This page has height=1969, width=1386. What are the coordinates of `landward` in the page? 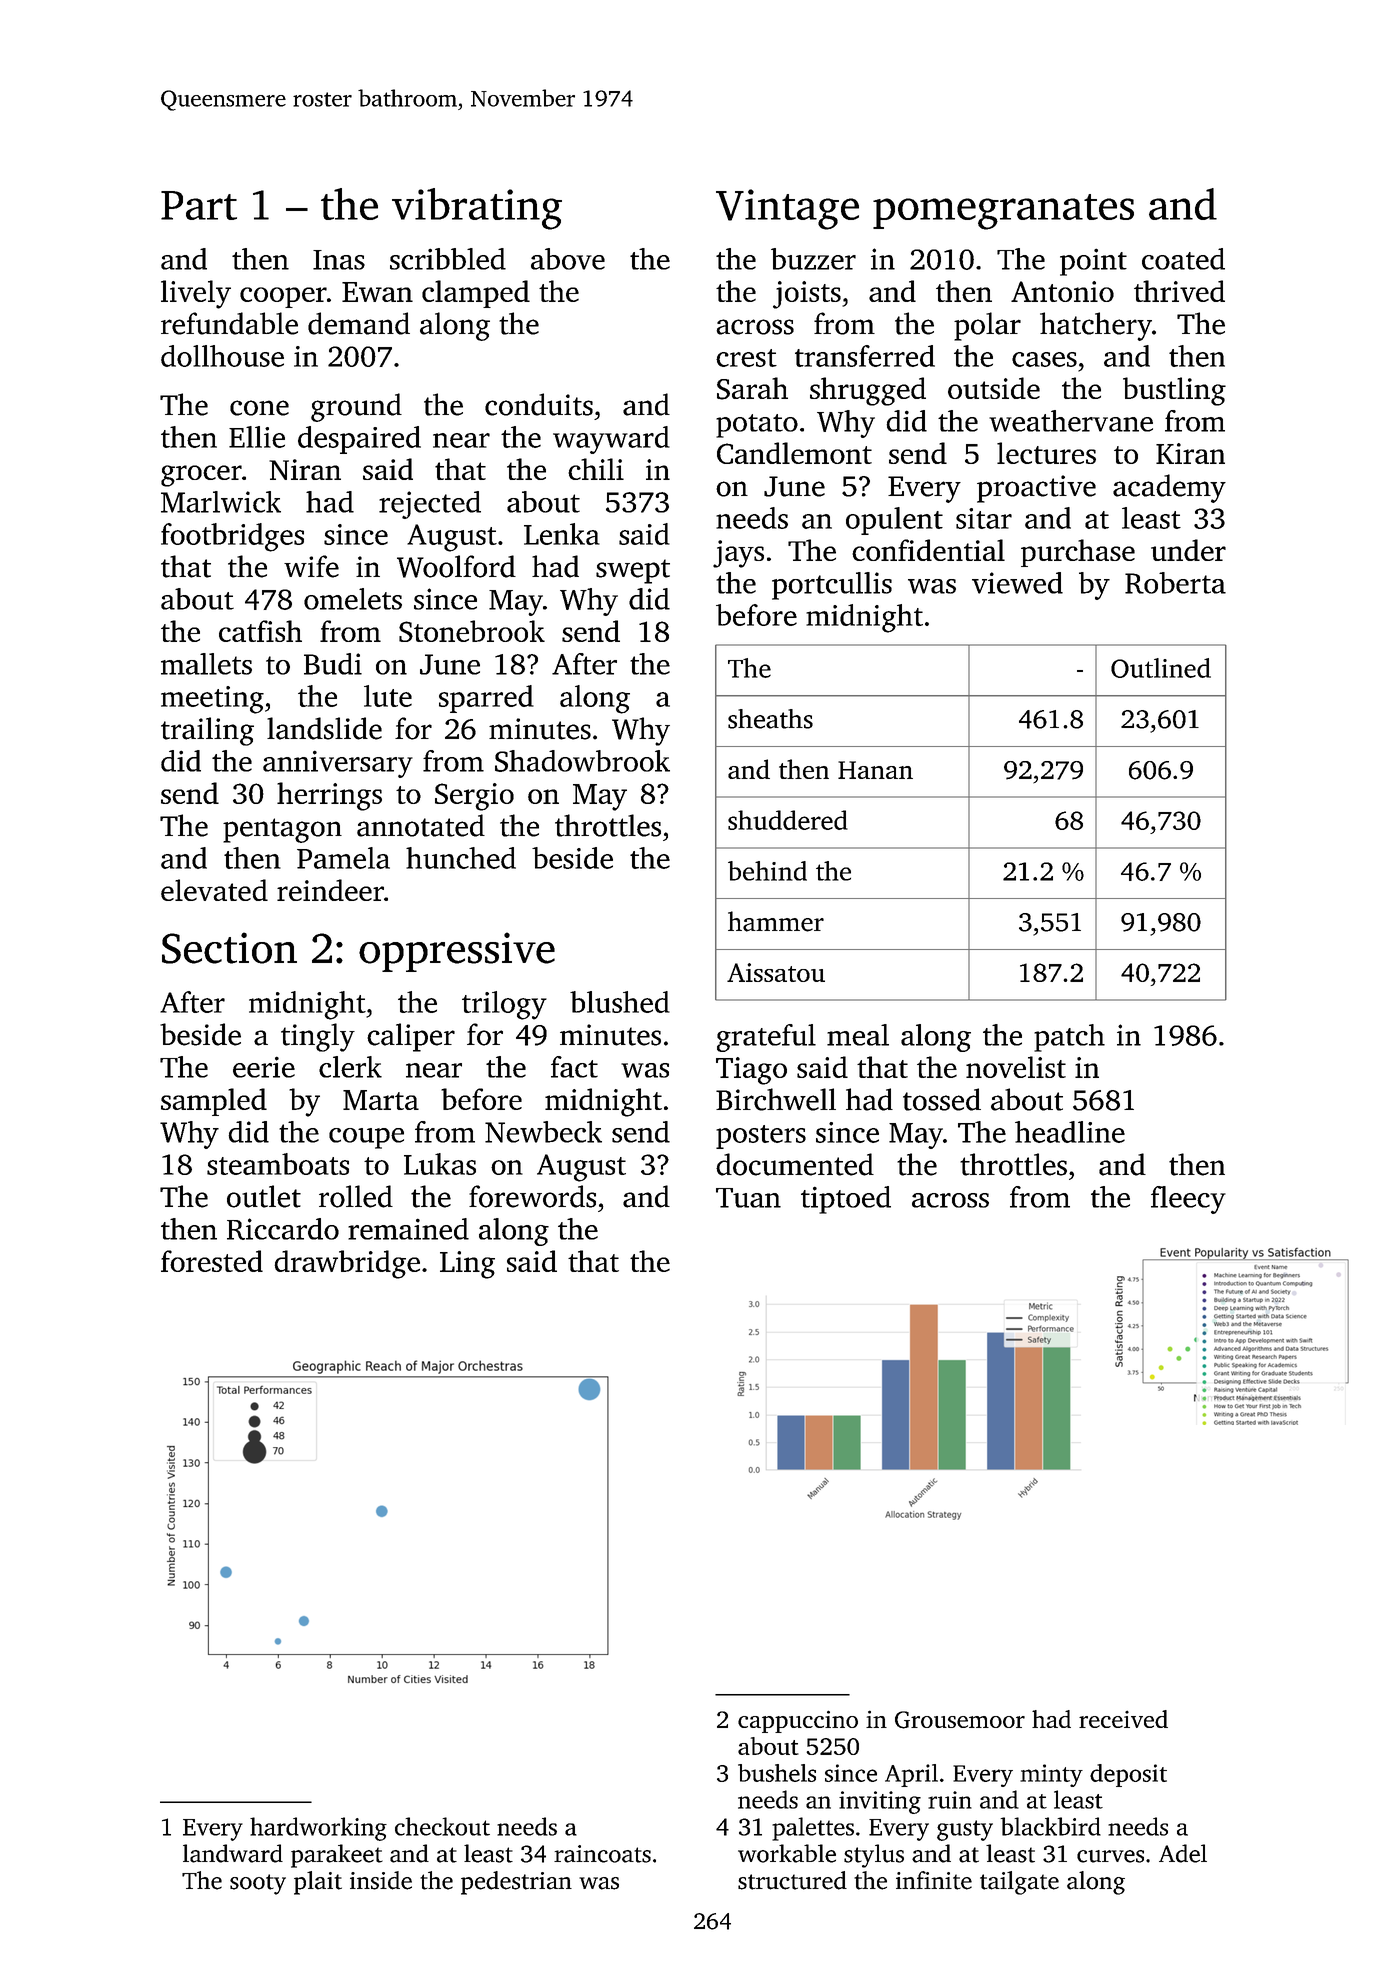 It's located at (233, 1853).
